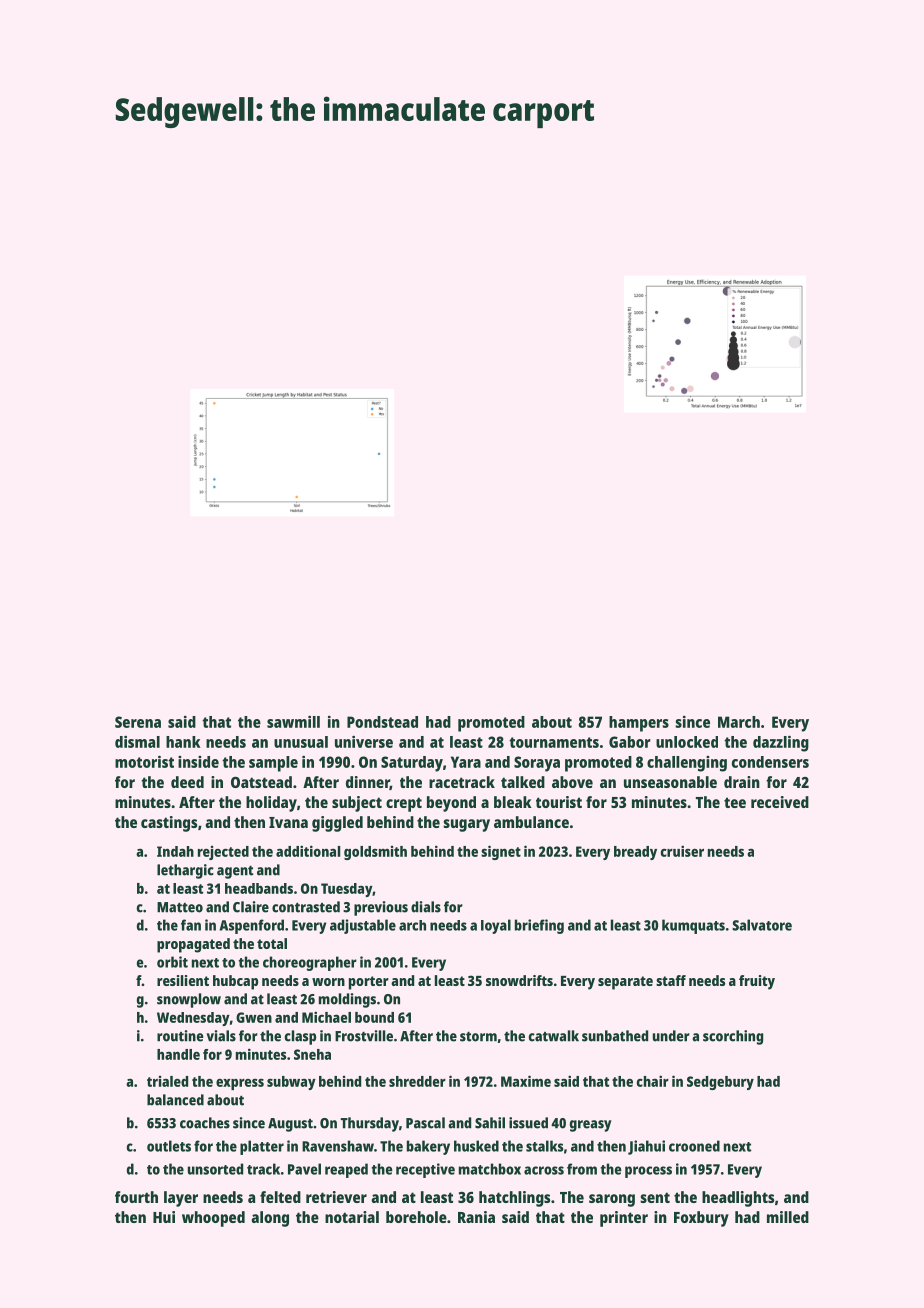 The height and width of the page is (1308, 924). Describe the element at coordinates (138, 722) in the page. I see `Serena` at that location.
